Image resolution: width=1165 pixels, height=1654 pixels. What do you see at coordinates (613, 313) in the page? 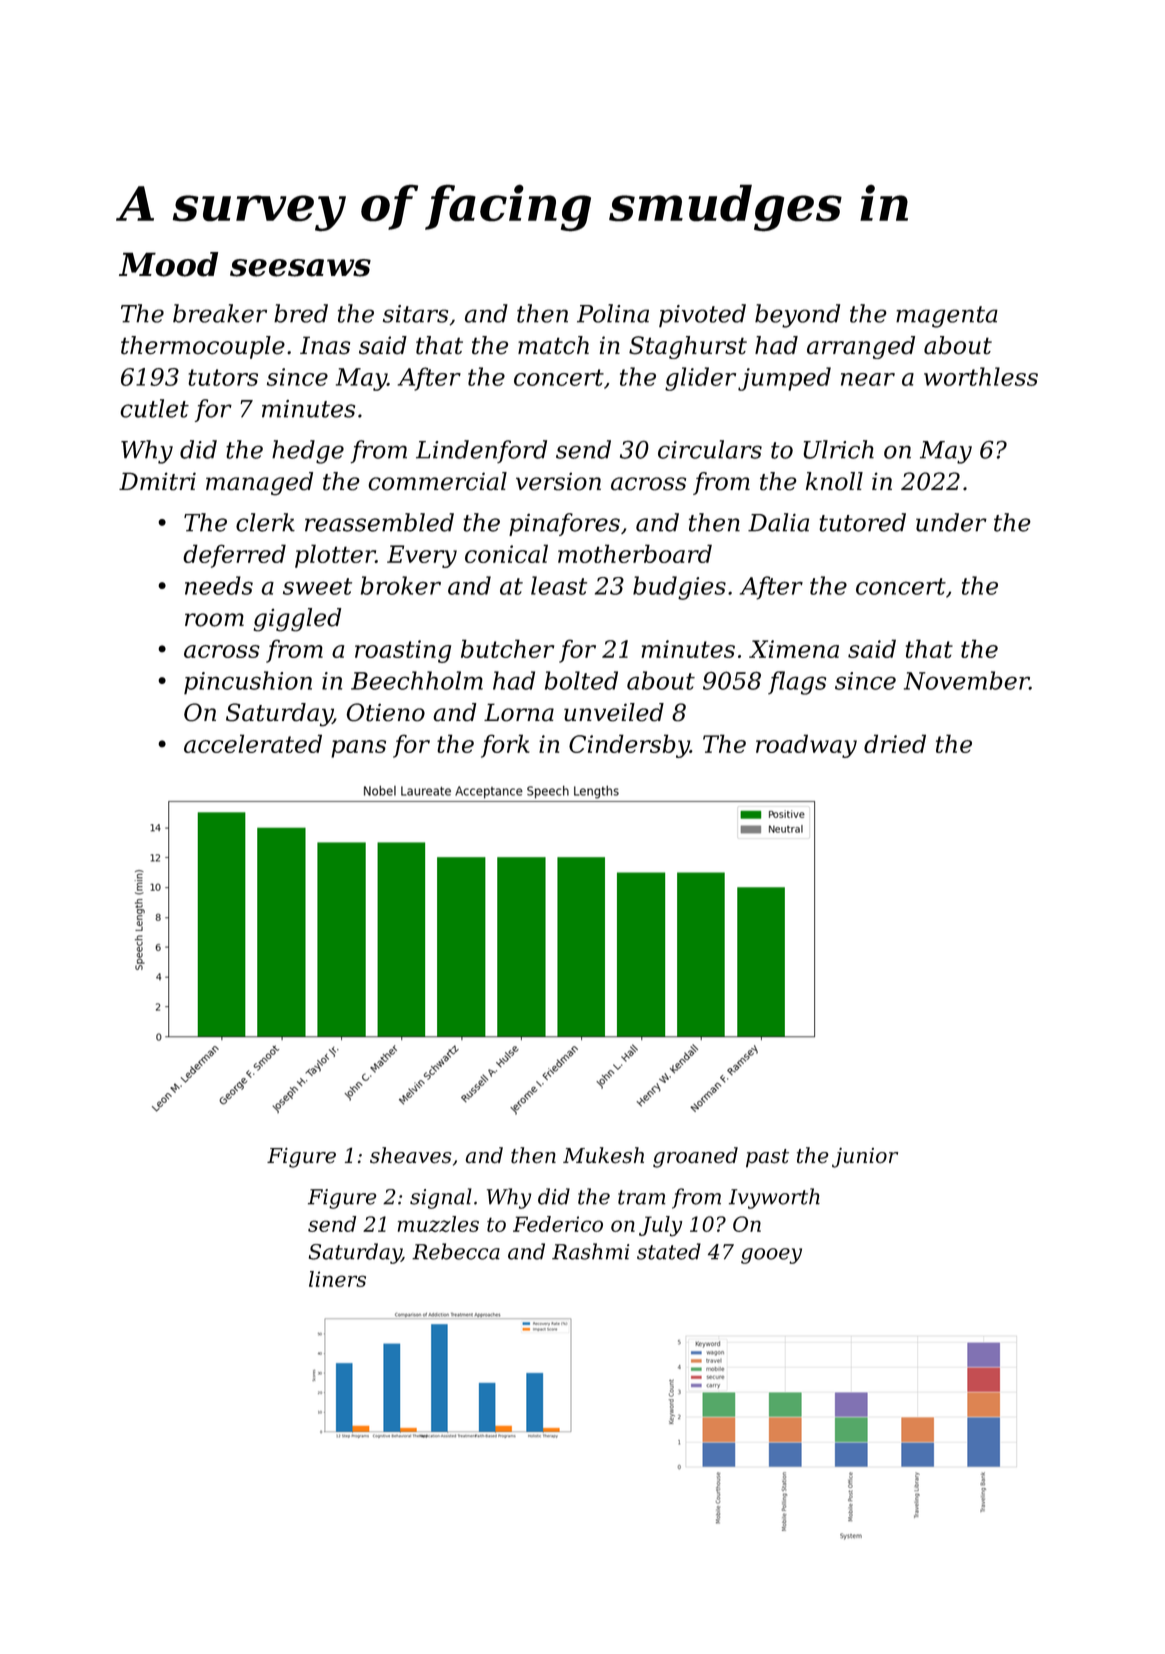
I see `Polina` at bounding box center [613, 313].
